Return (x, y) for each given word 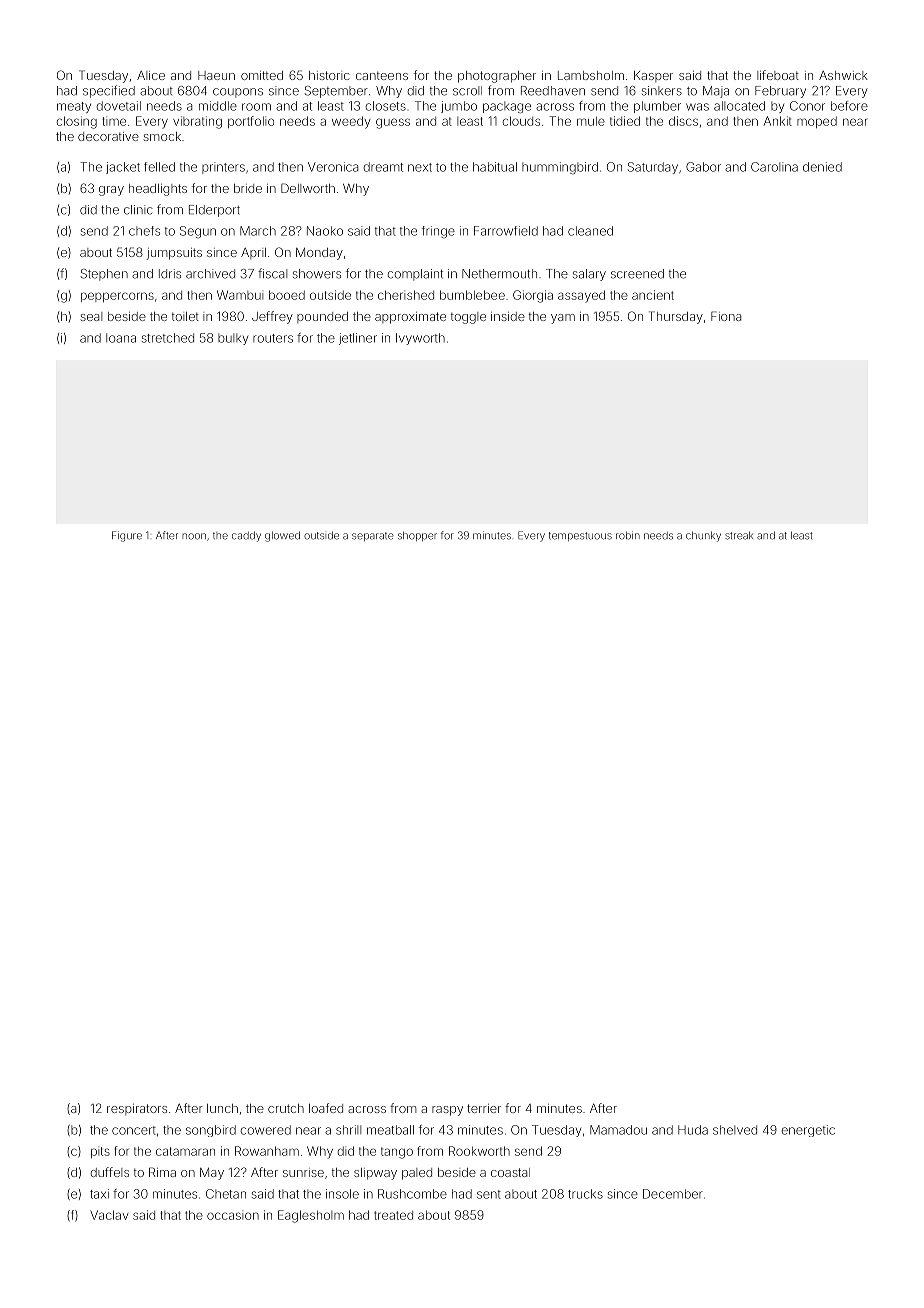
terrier (484, 1108)
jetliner (358, 339)
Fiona (726, 316)
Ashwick (843, 75)
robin (628, 535)
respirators (137, 1109)
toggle (468, 318)
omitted (262, 75)
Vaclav (109, 1215)
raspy (447, 1111)
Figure (127, 536)
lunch (222, 1108)
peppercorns (117, 297)
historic (329, 75)
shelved (735, 1130)
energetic (808, 1131)
